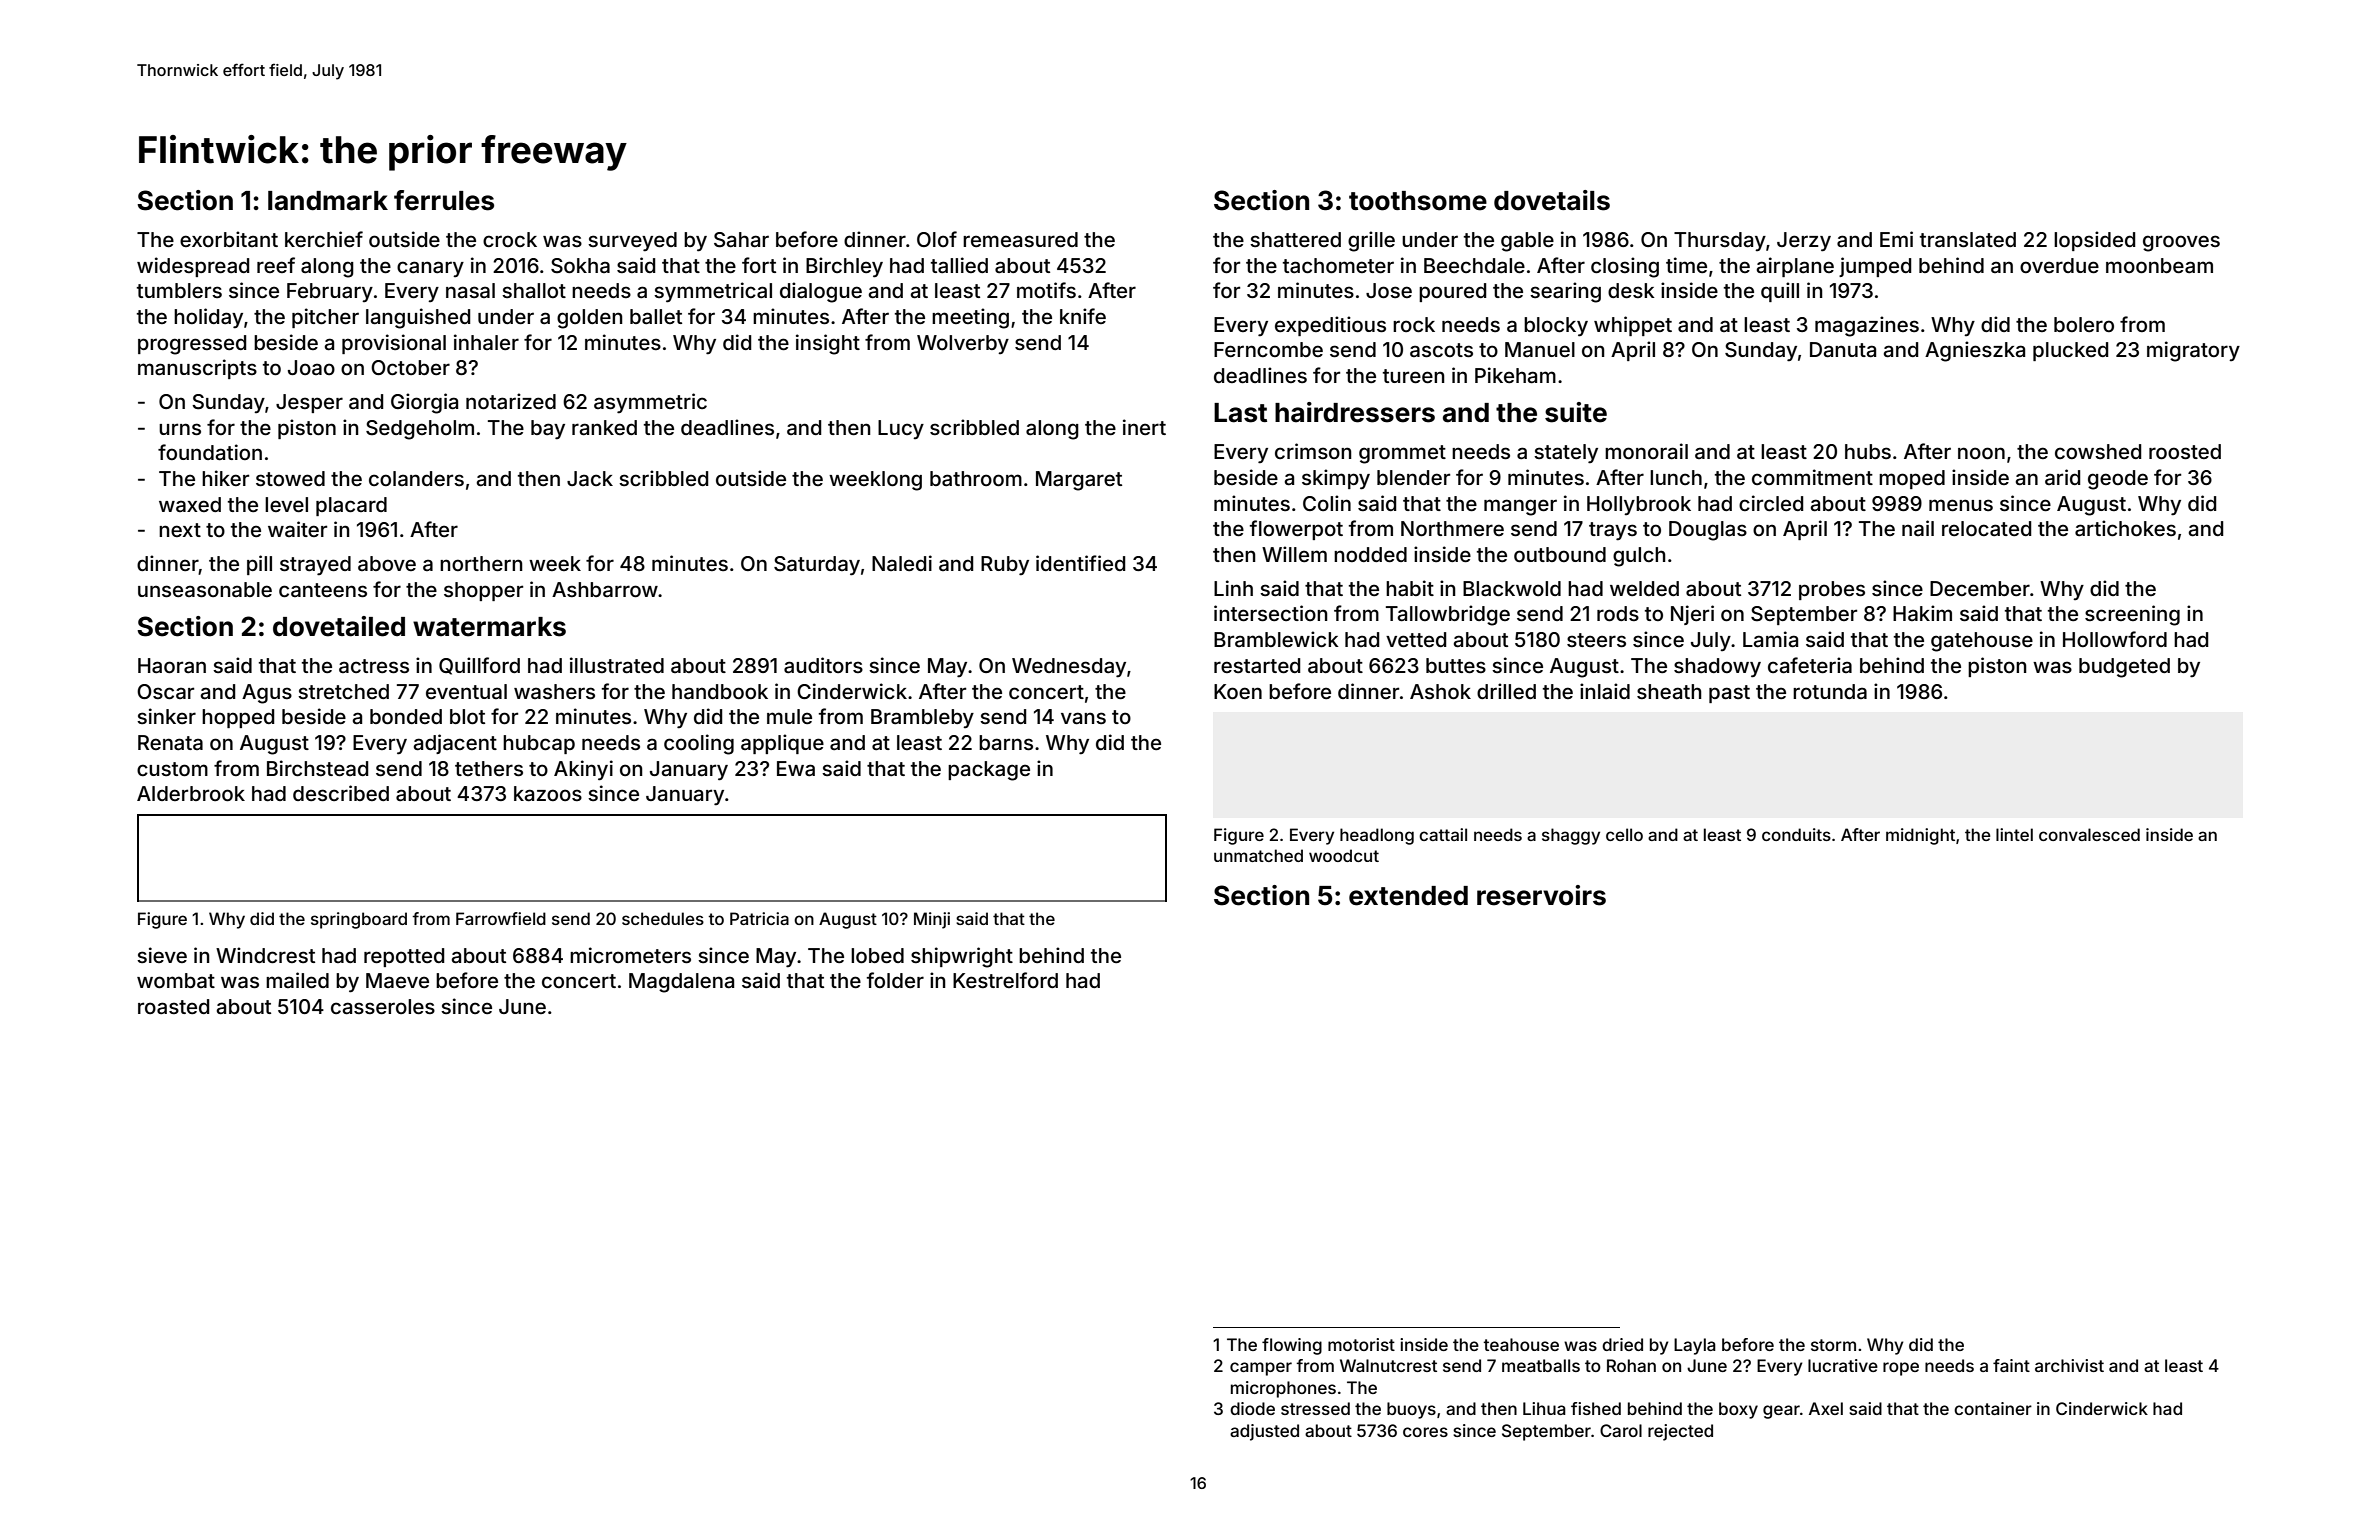  Describe the element at coordinates (383, 1006) in the screenshot. I see `casseroles` at that location.
